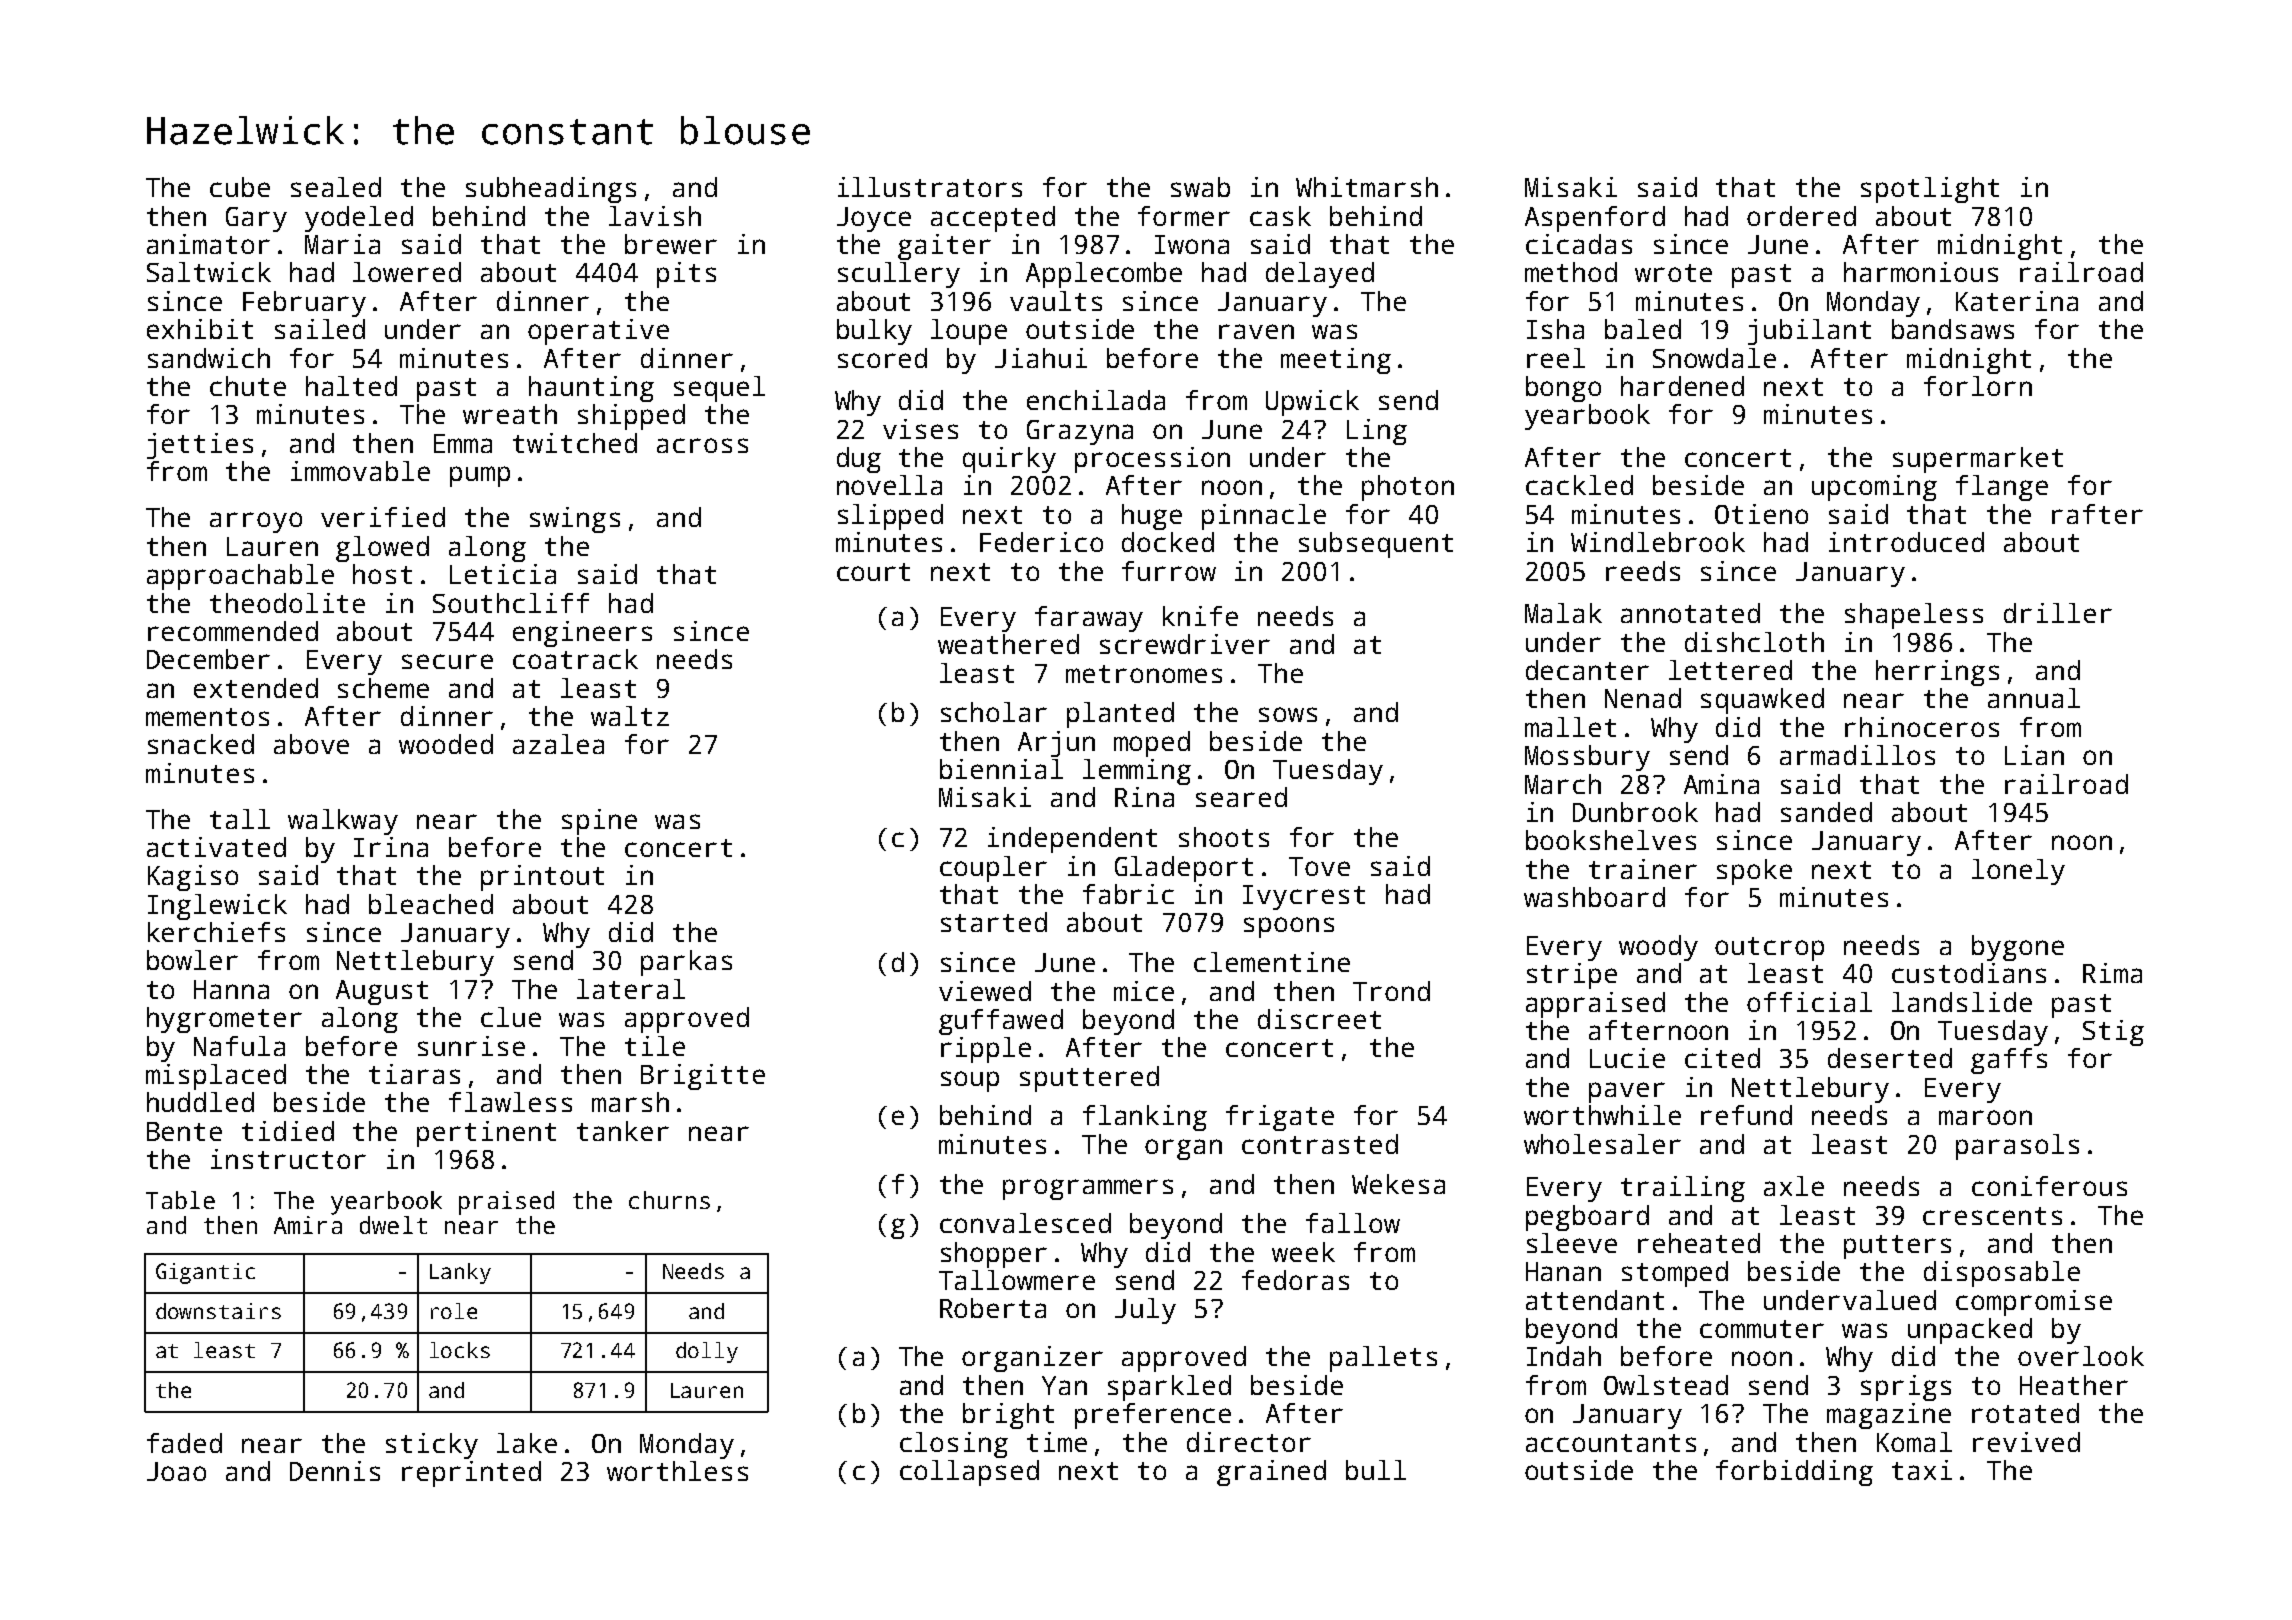 Image resolution: width=2292 pixels, height=1620 pixels. I want to click on role, so click(454, 1311).
